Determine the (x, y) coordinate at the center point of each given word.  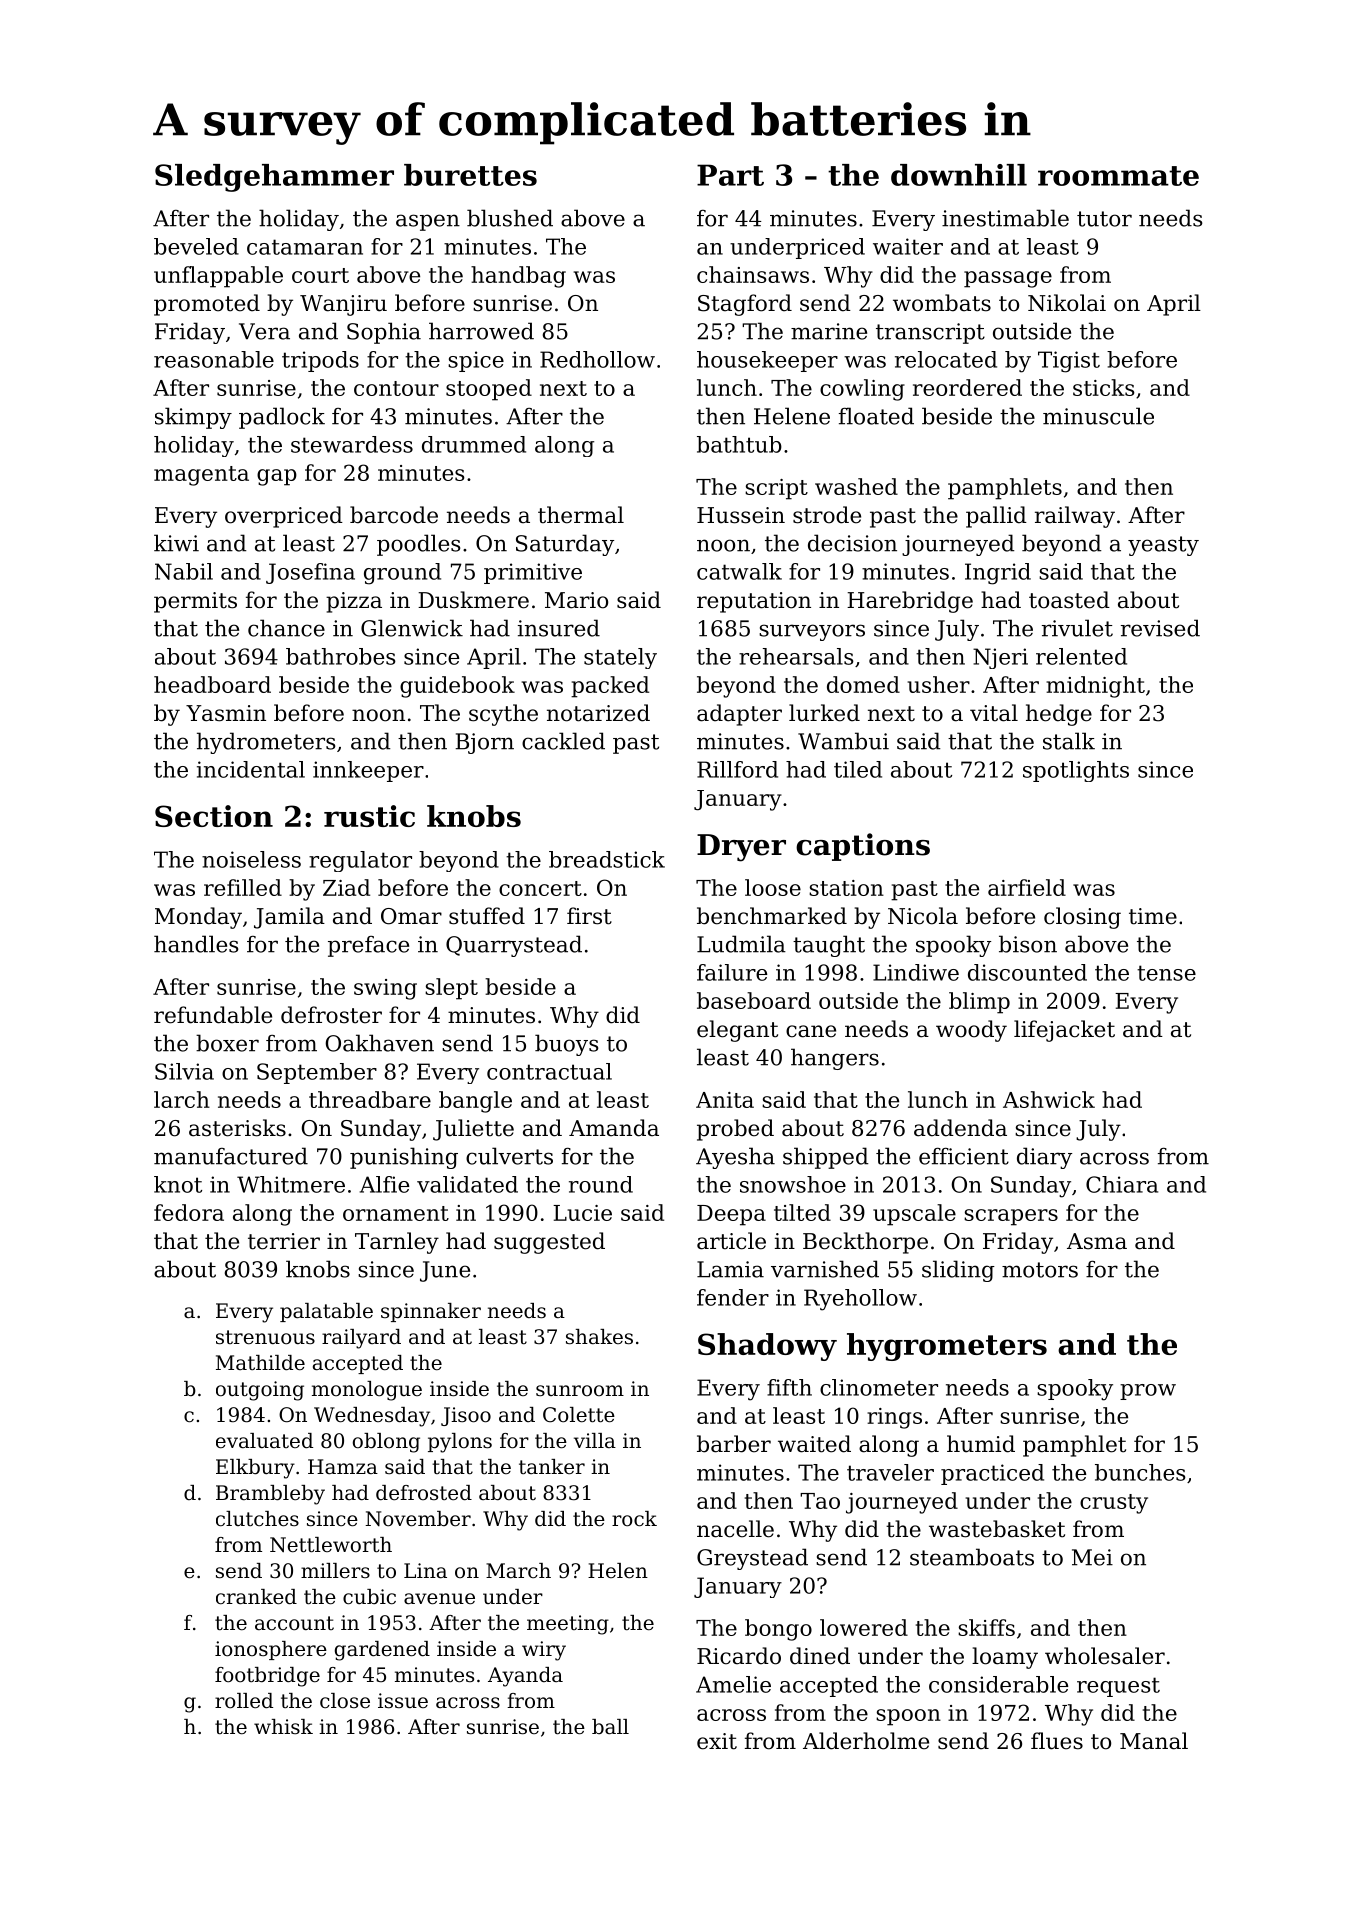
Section (214, 816)
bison (1028, 944)
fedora (189, 1212)
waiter (908, 246)
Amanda (614, 1128)
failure (732, 972)
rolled (244, 1701)
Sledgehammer (274, 178)
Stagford (745, 305)
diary (1044, 1158)
